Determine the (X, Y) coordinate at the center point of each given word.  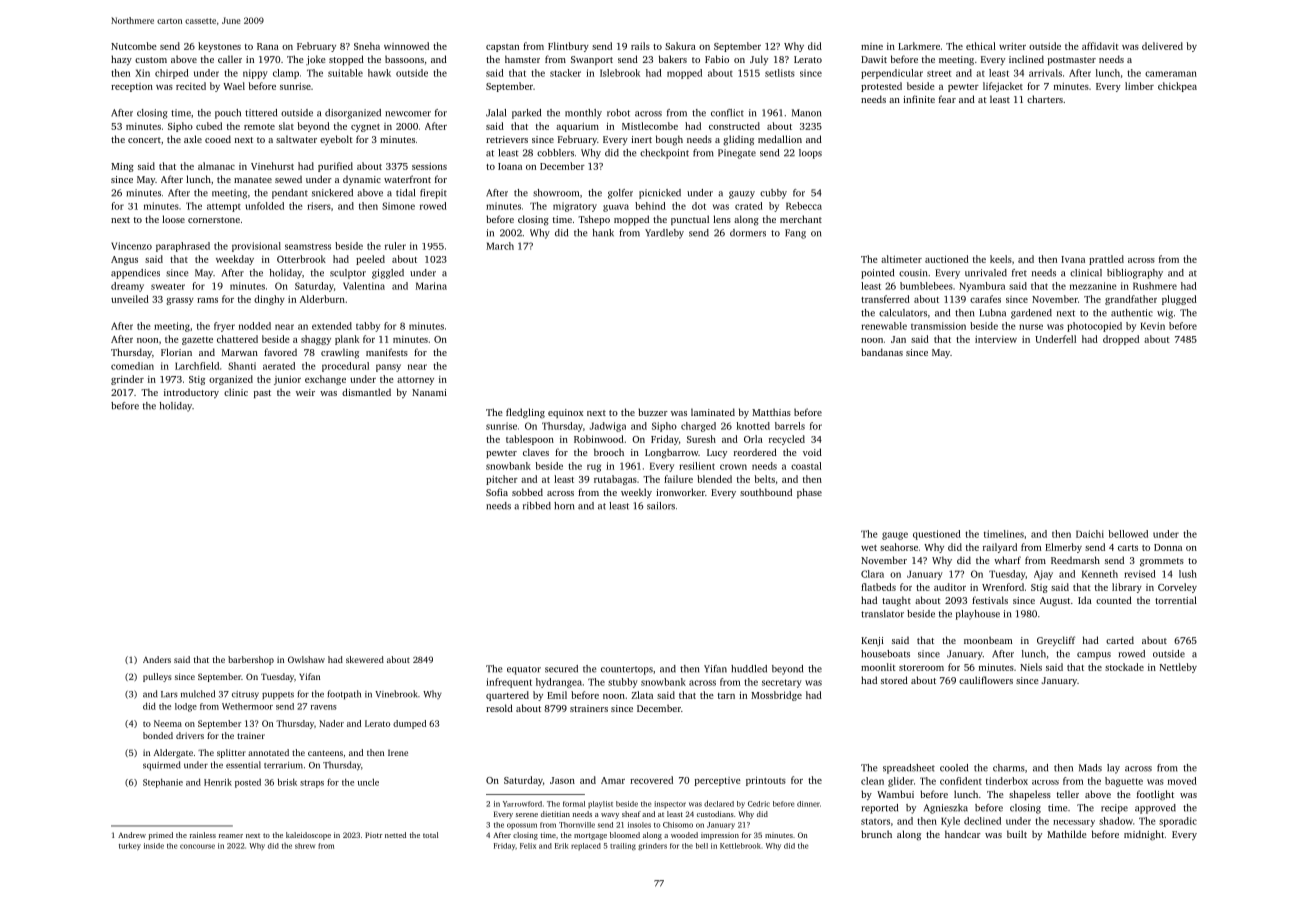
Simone (398, 206)
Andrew (132, 835)
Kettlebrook (740, 846)
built (1017, 834)
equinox (565, 413)
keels (1001, 259)
